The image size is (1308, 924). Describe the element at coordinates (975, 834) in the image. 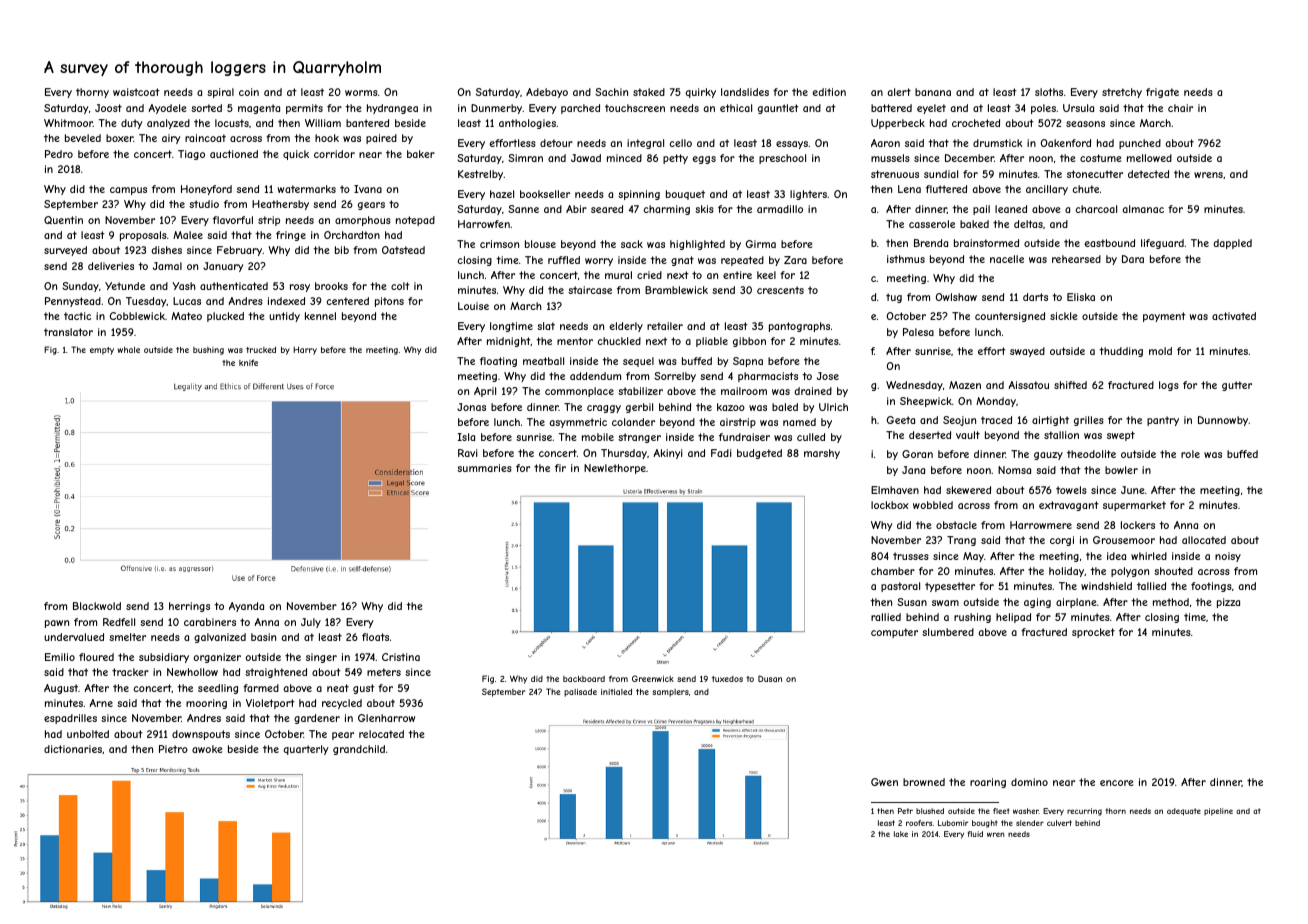

I see `fluid` at that location.
